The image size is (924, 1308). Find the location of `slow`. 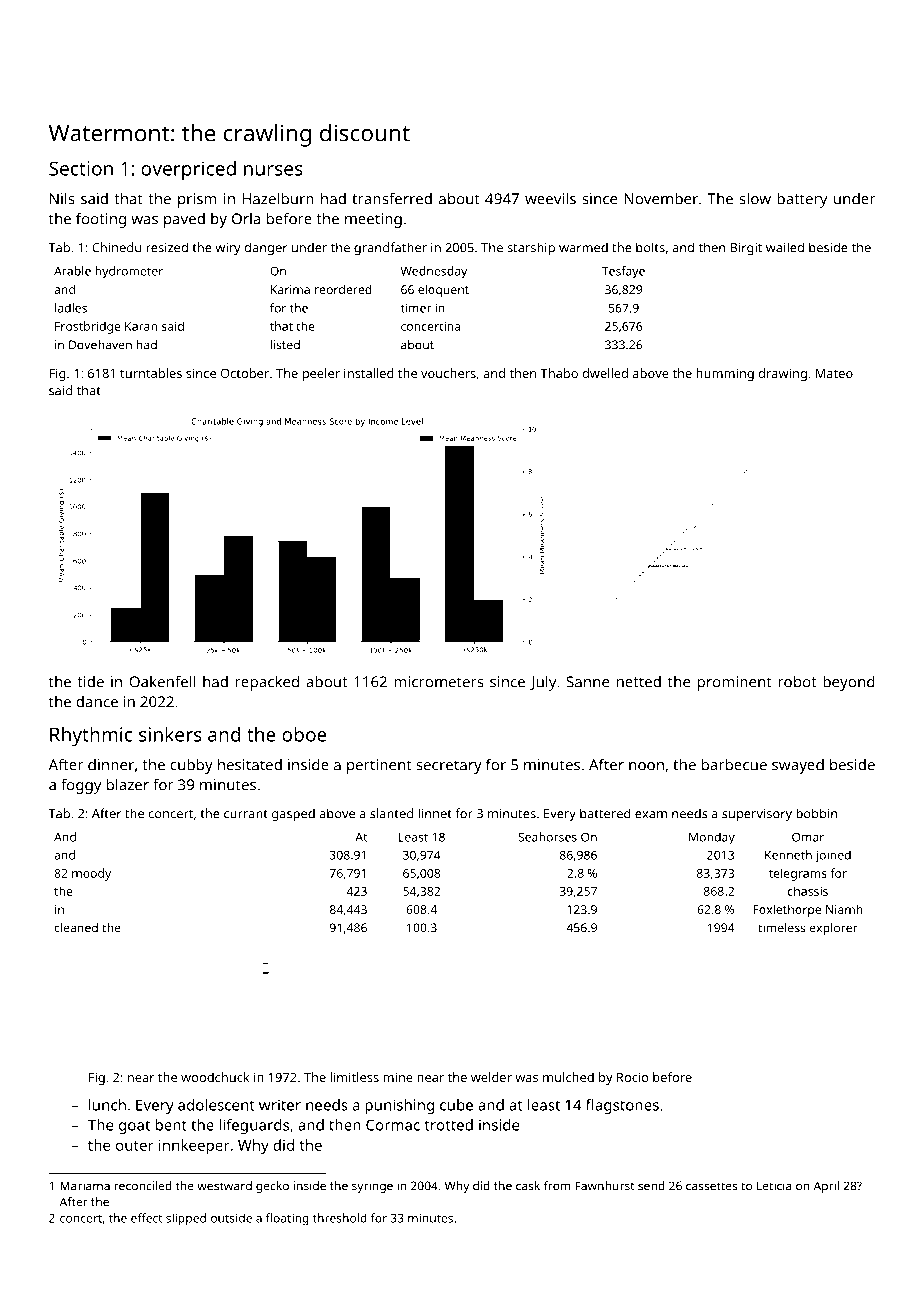

slow is located at coordinates (755, 199).
